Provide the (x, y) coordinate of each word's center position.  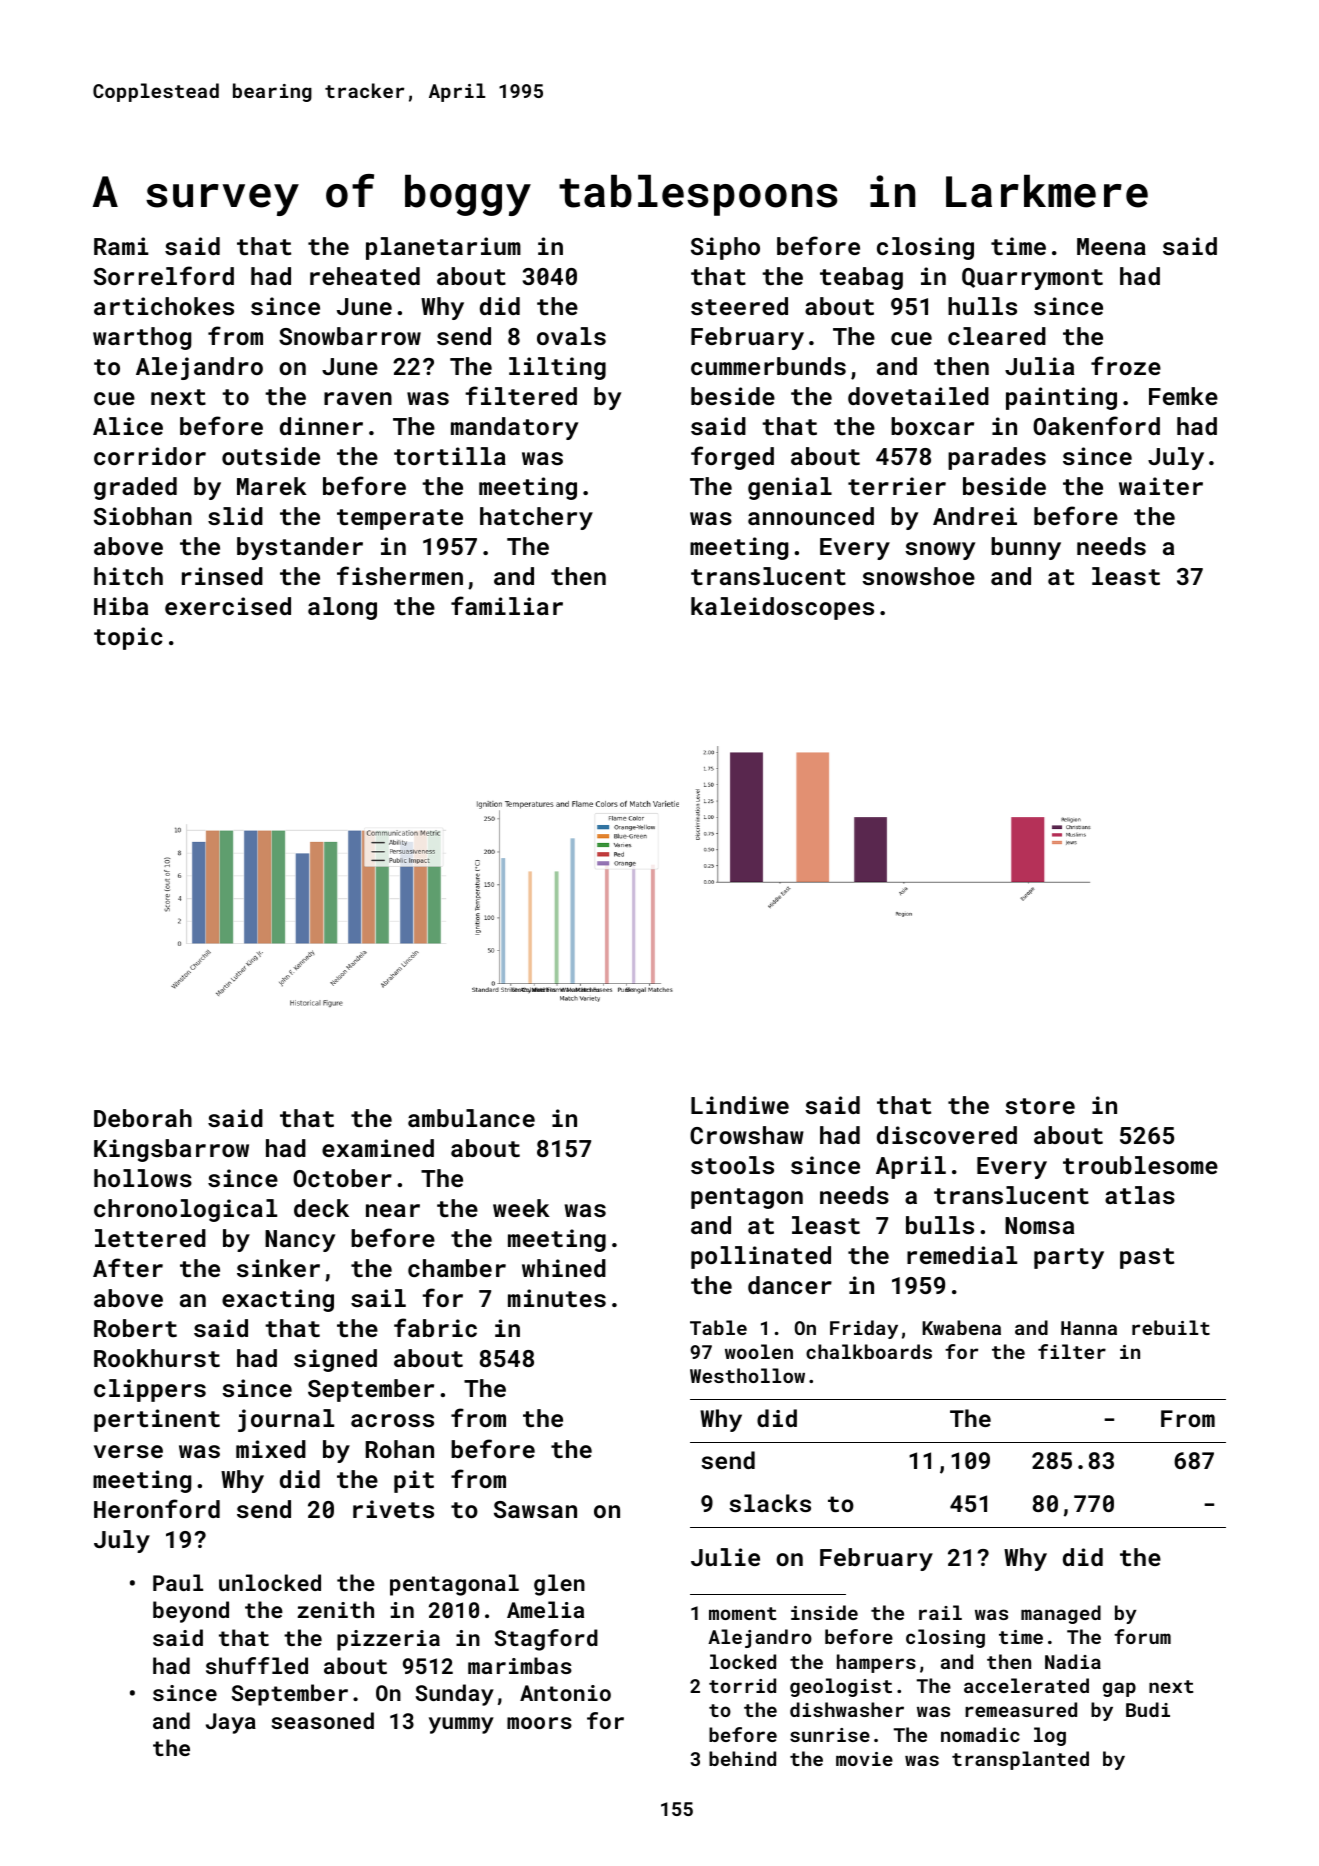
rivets (393, 1509)
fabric (435, 1327)
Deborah (143, 1118)
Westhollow (747, 1375)
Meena (1111, 246)
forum (1142, 1636)
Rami (121, 246)
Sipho (725, 248)
